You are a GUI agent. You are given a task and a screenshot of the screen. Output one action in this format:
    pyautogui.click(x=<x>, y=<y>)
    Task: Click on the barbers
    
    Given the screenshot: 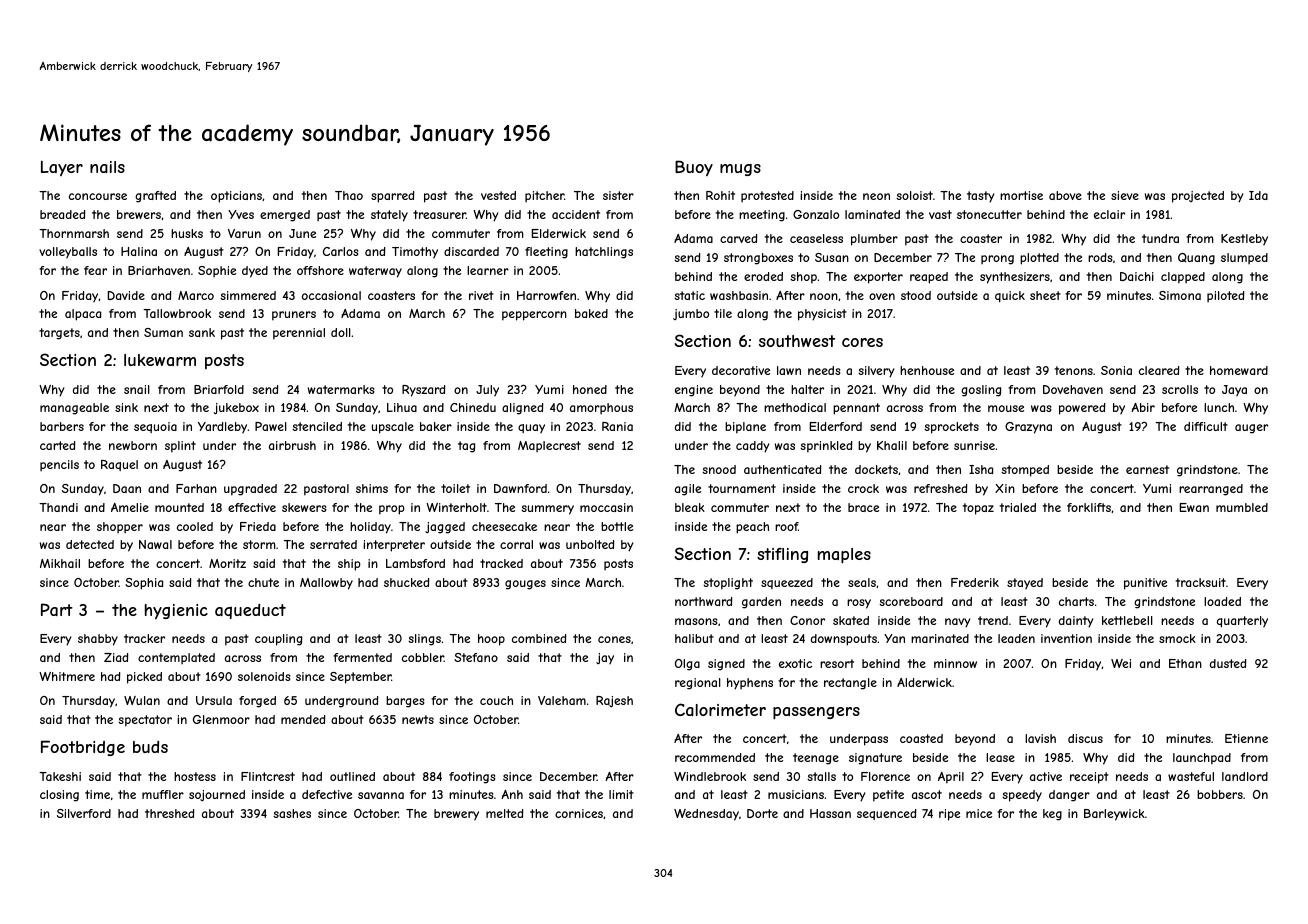 What is the action you would take?
    pyautogui.click(x=62, y=426)
